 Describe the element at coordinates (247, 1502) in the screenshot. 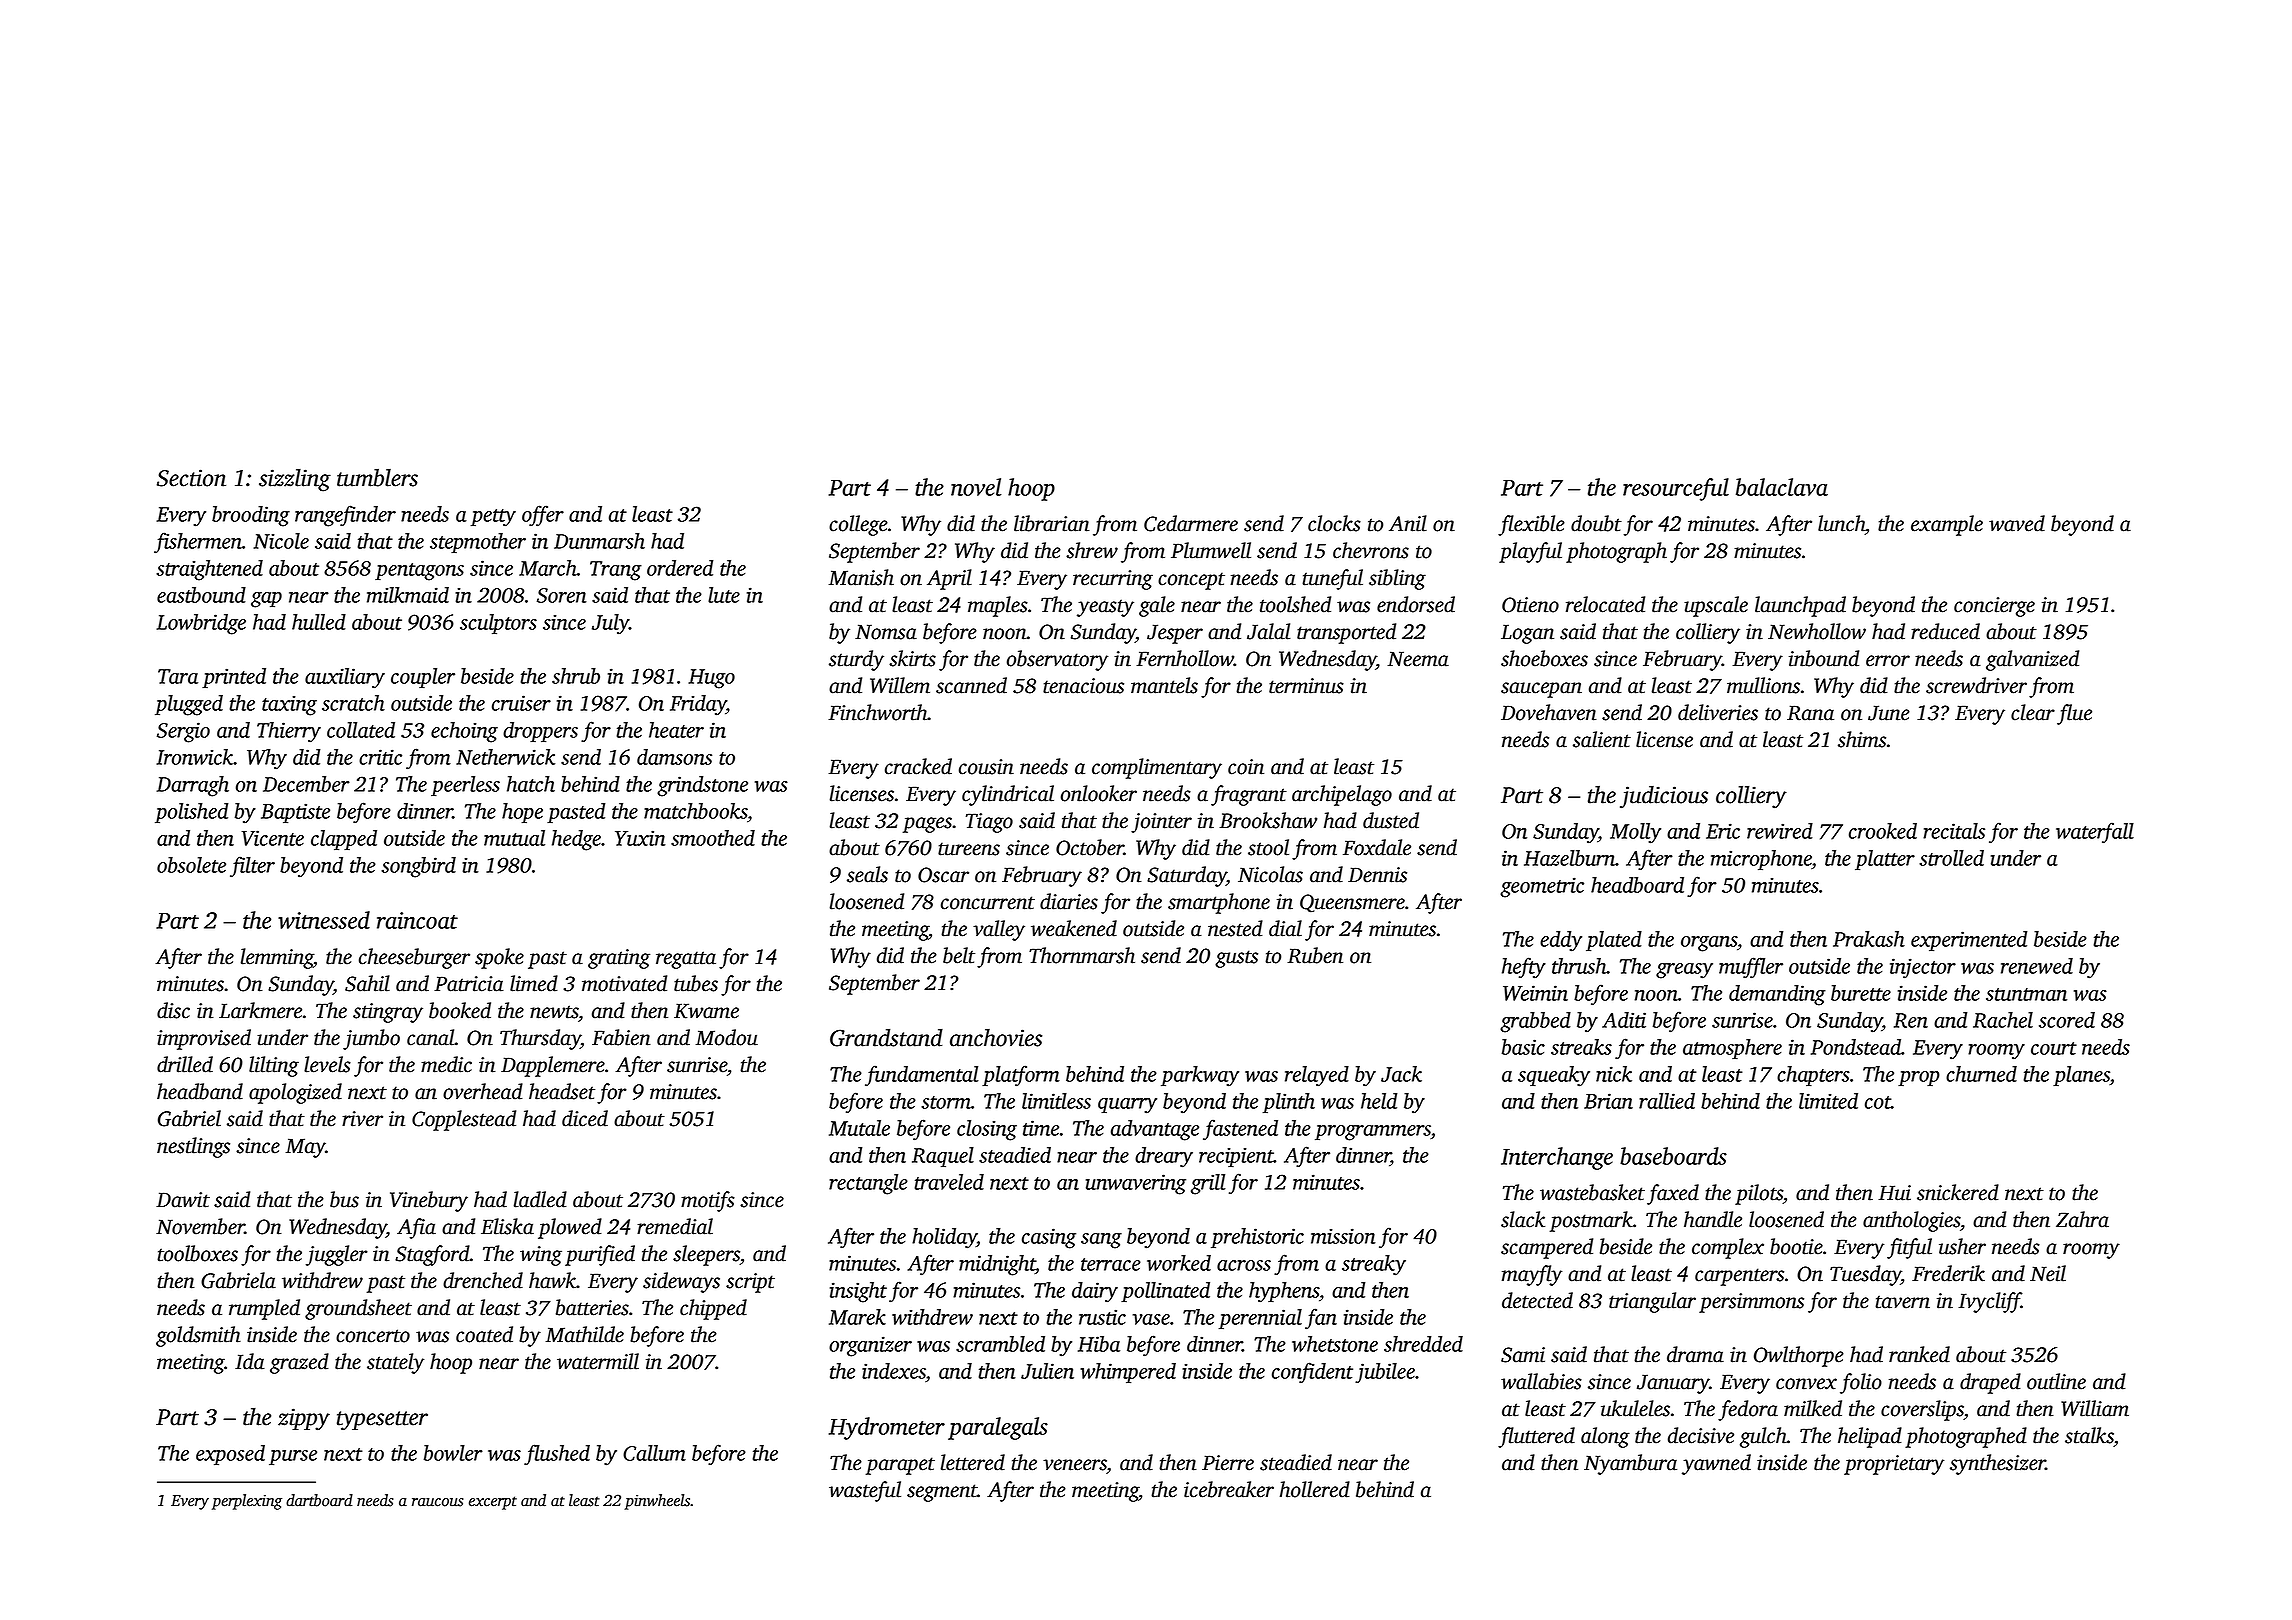

I see `perplexing` at that location.
